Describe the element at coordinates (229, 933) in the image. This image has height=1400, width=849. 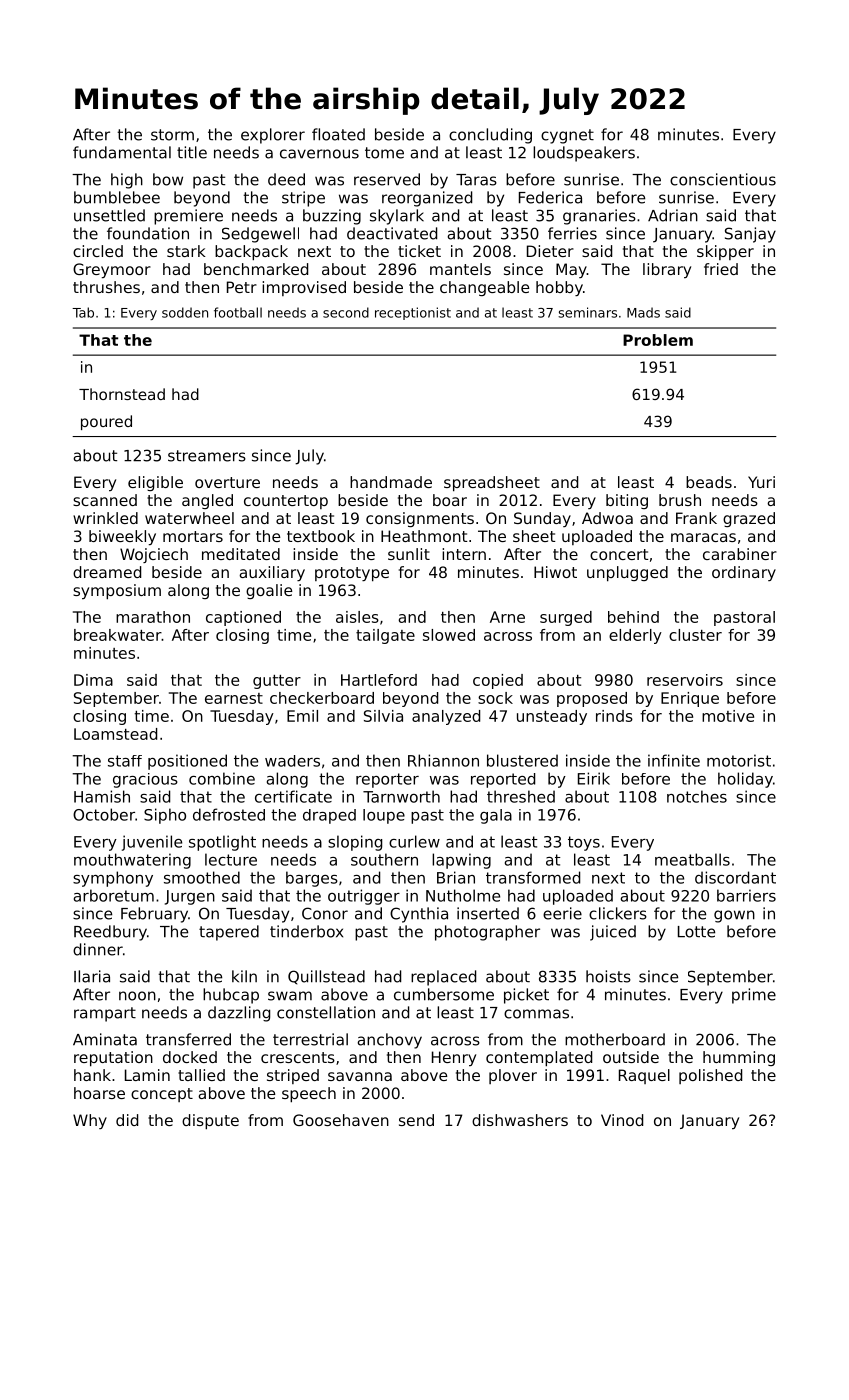
I see `tapered` at that location.
